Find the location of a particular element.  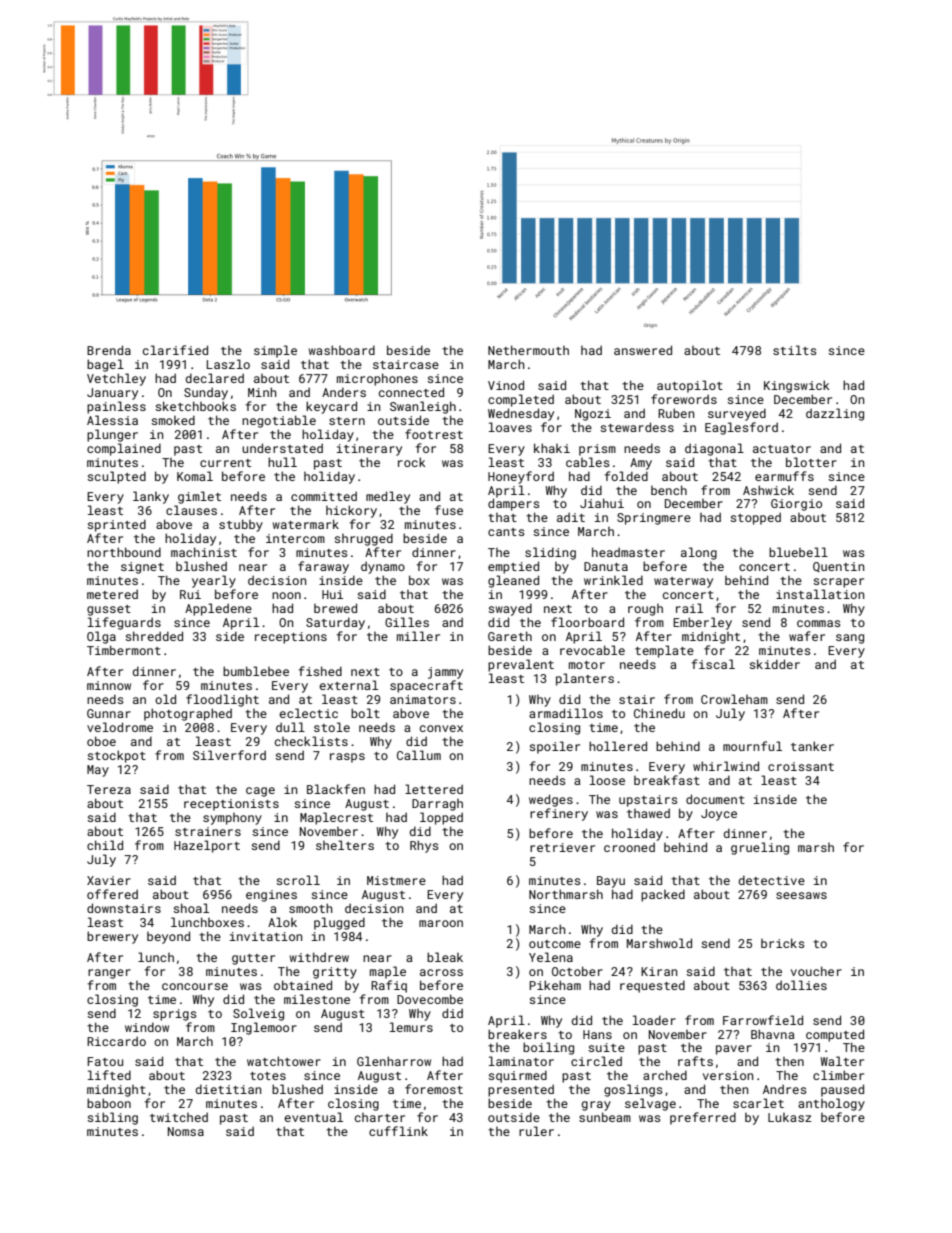

skidder is located at coordinates (774, 664).
